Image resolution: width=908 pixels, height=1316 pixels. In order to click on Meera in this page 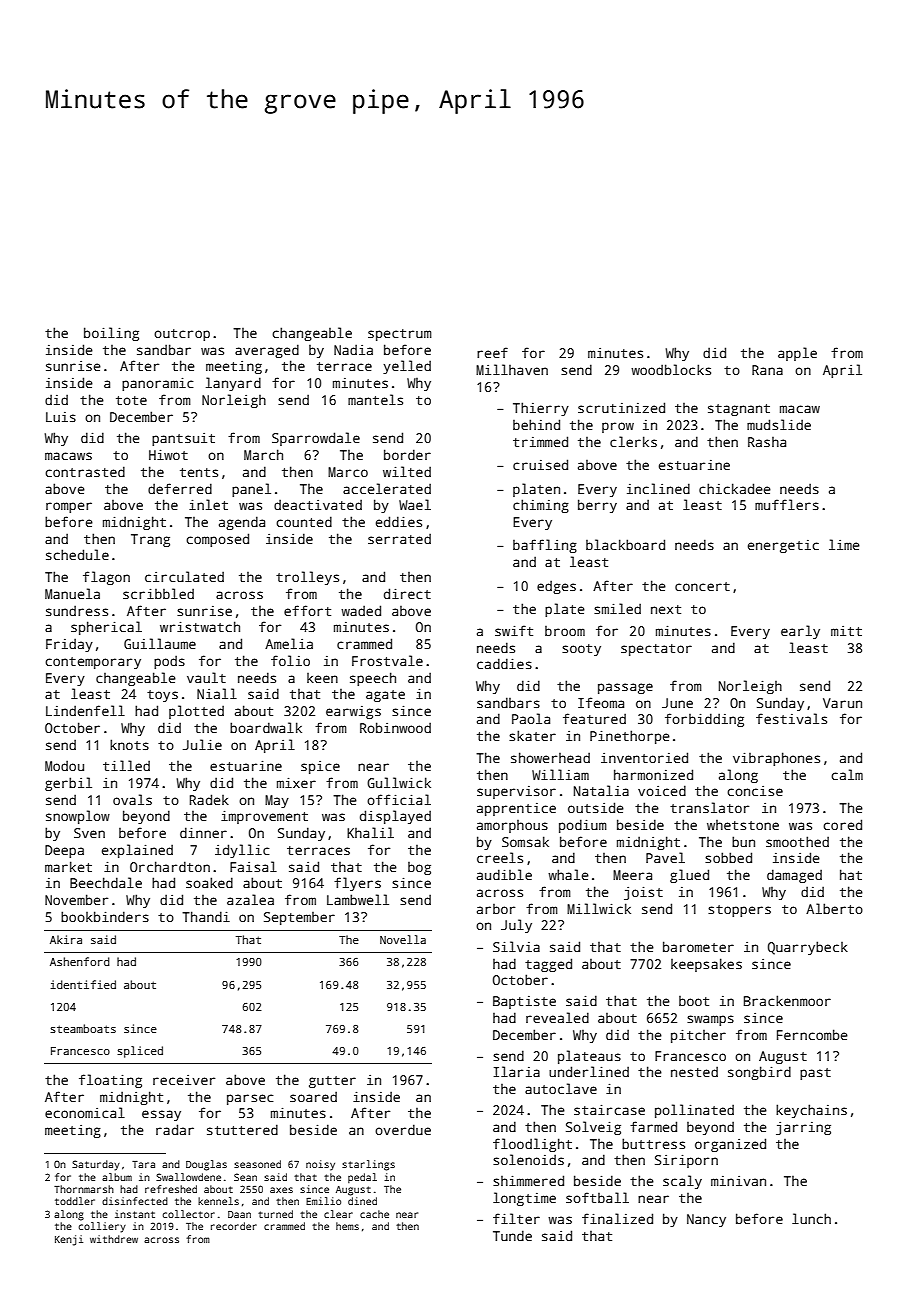, I will do `click(632, 875)`.
